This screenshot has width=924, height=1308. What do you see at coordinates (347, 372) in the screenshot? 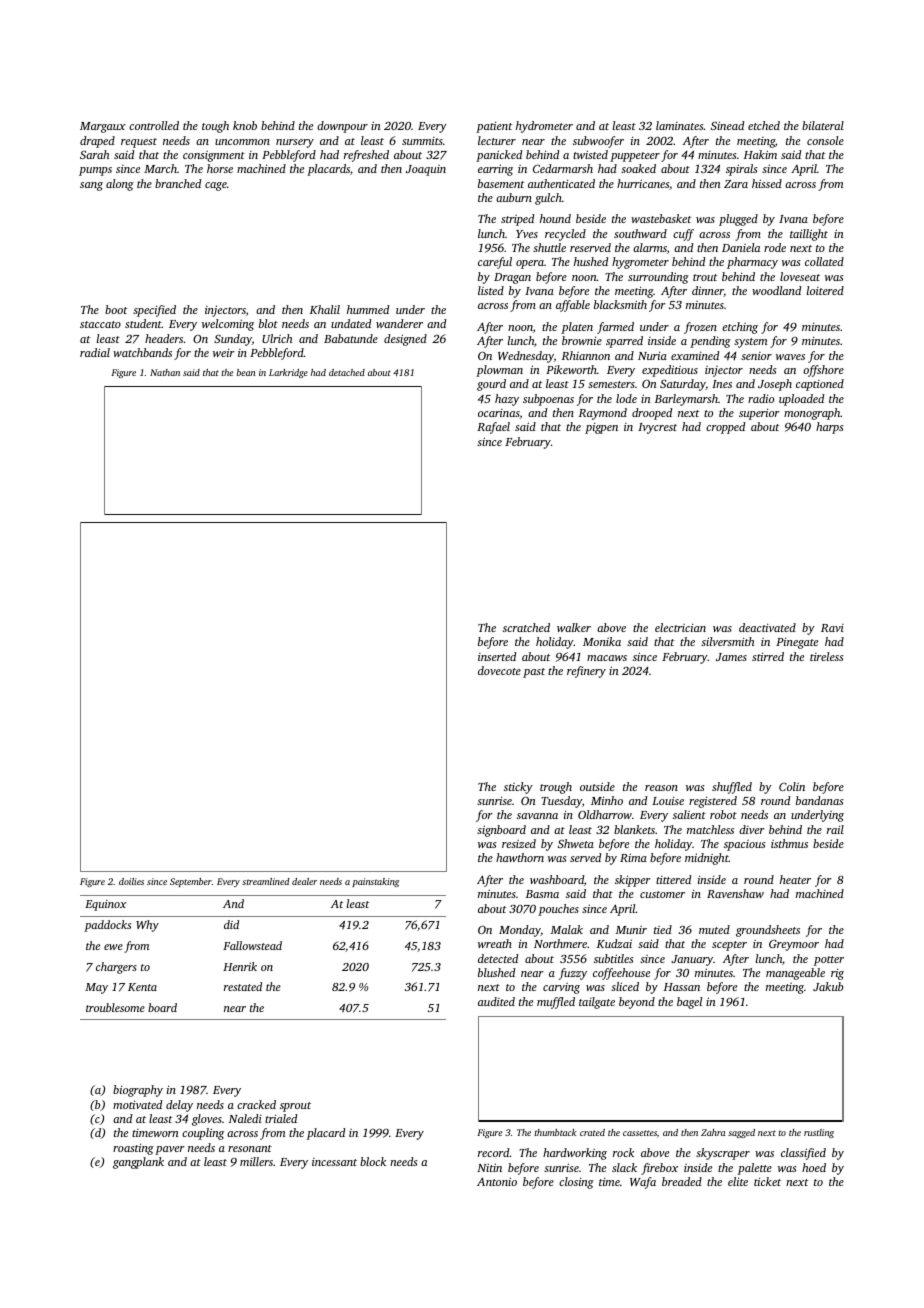
I see `detached` at bounding box center [347, 372].
